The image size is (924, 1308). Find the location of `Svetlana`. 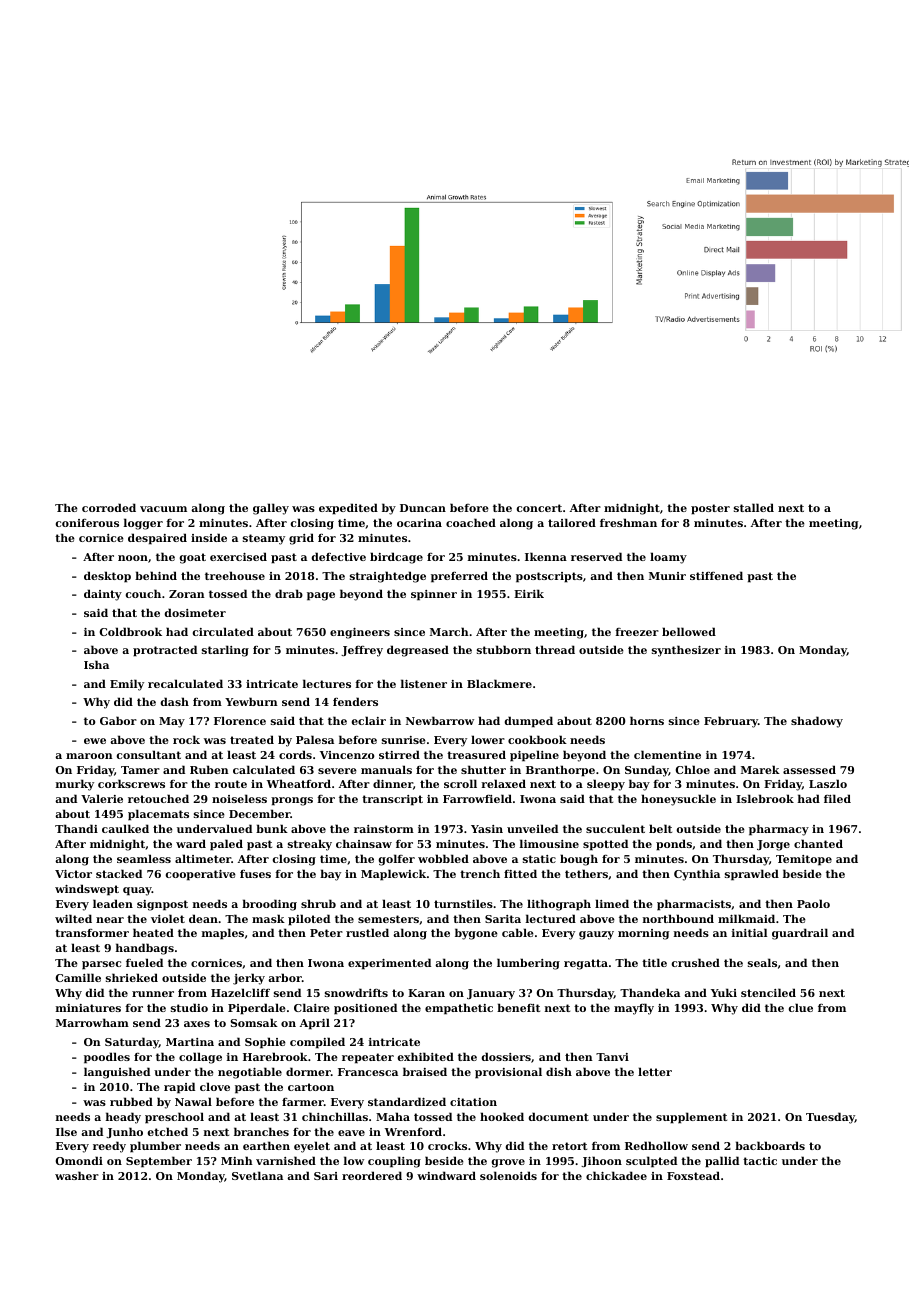

Svetlana is located at coordinates (257, 1175).
